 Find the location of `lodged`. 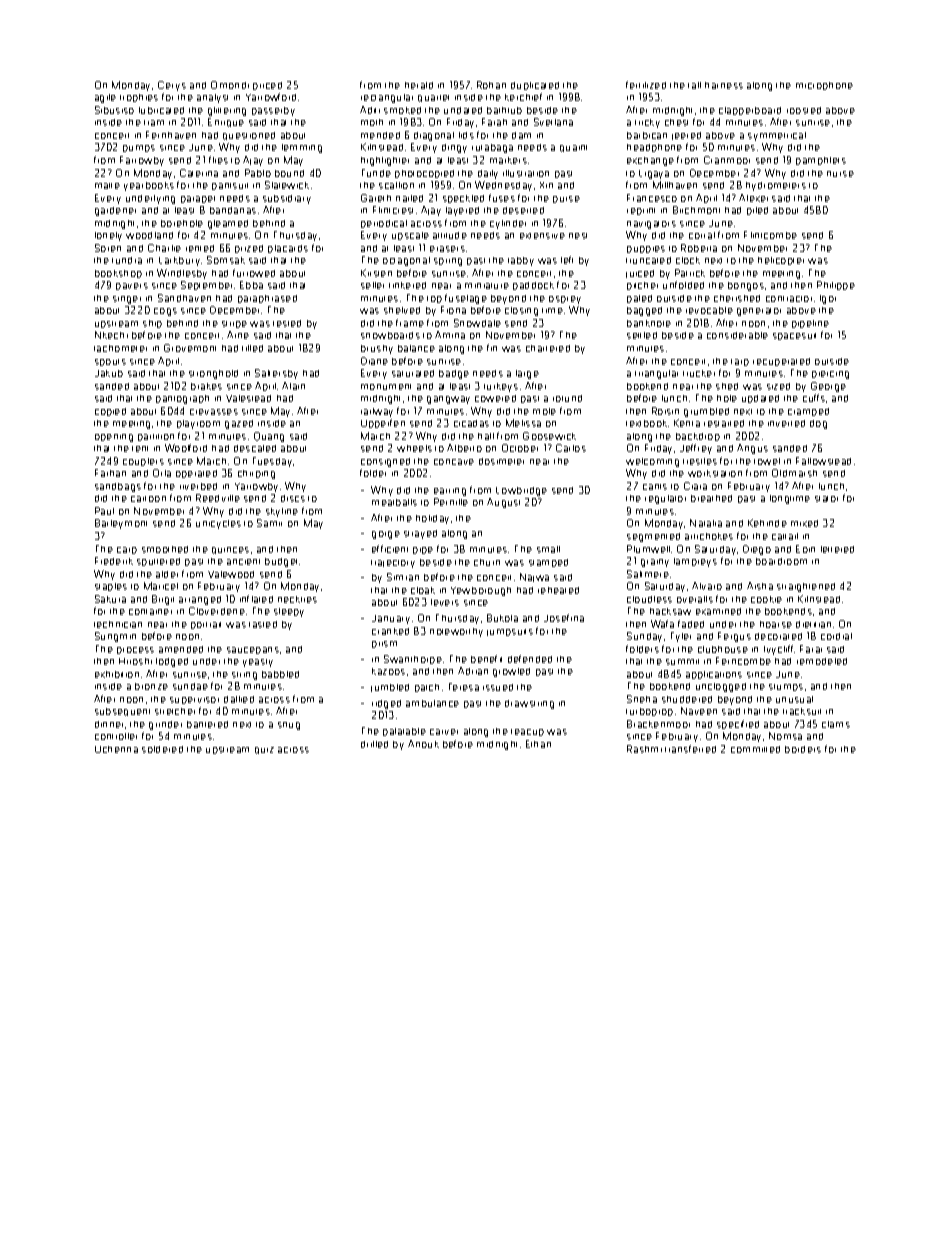

lodged is located at coordinates (172, 662).
